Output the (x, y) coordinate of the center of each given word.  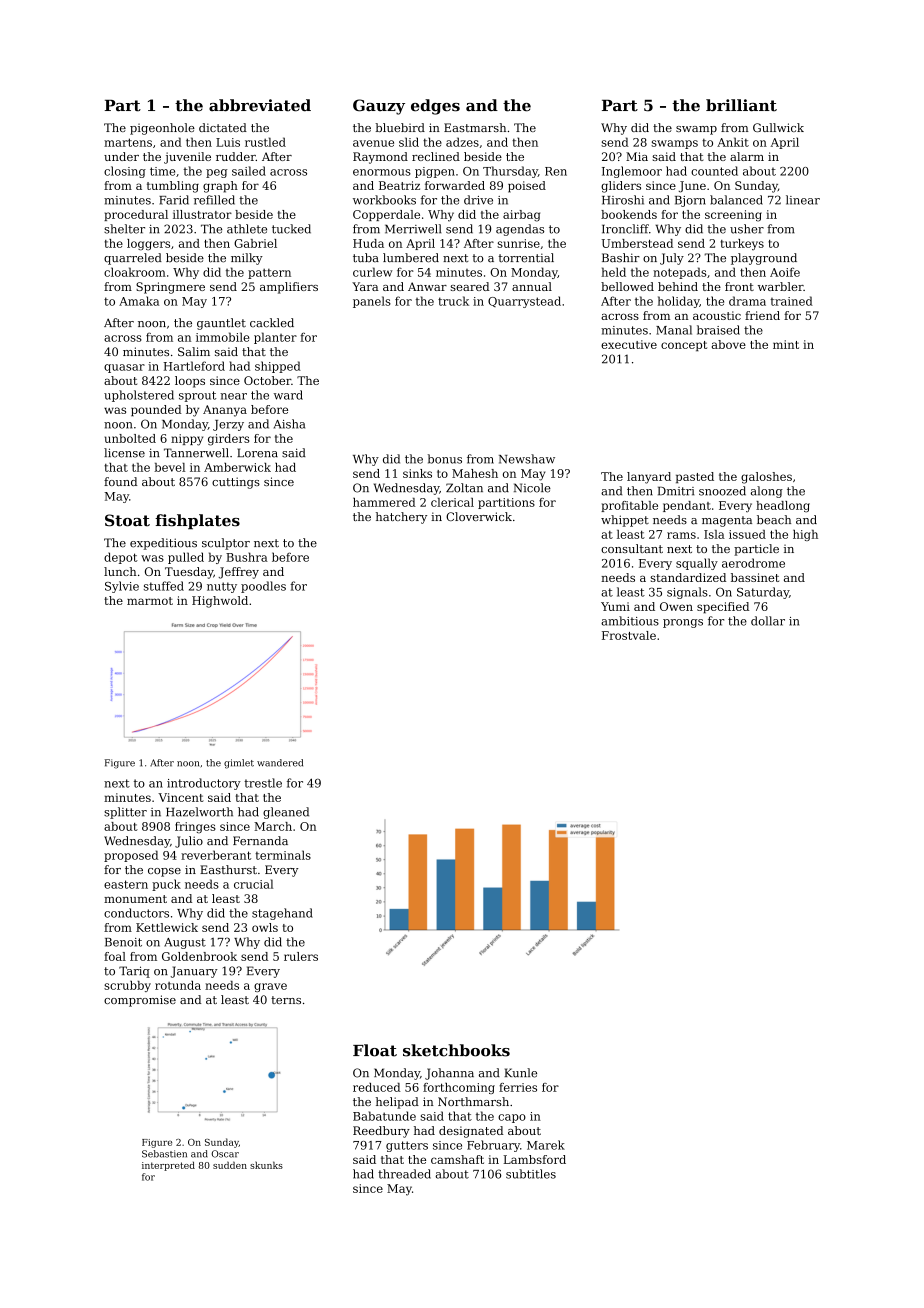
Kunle (520, 1073)
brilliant (741, 105)
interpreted (168, 1166)
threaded (404, 1174)
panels (372, 302)
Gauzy (379, 107)
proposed (131, 856)
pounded (156, 410)
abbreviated (260, 105)
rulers (301, 956)
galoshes (766, 478)
